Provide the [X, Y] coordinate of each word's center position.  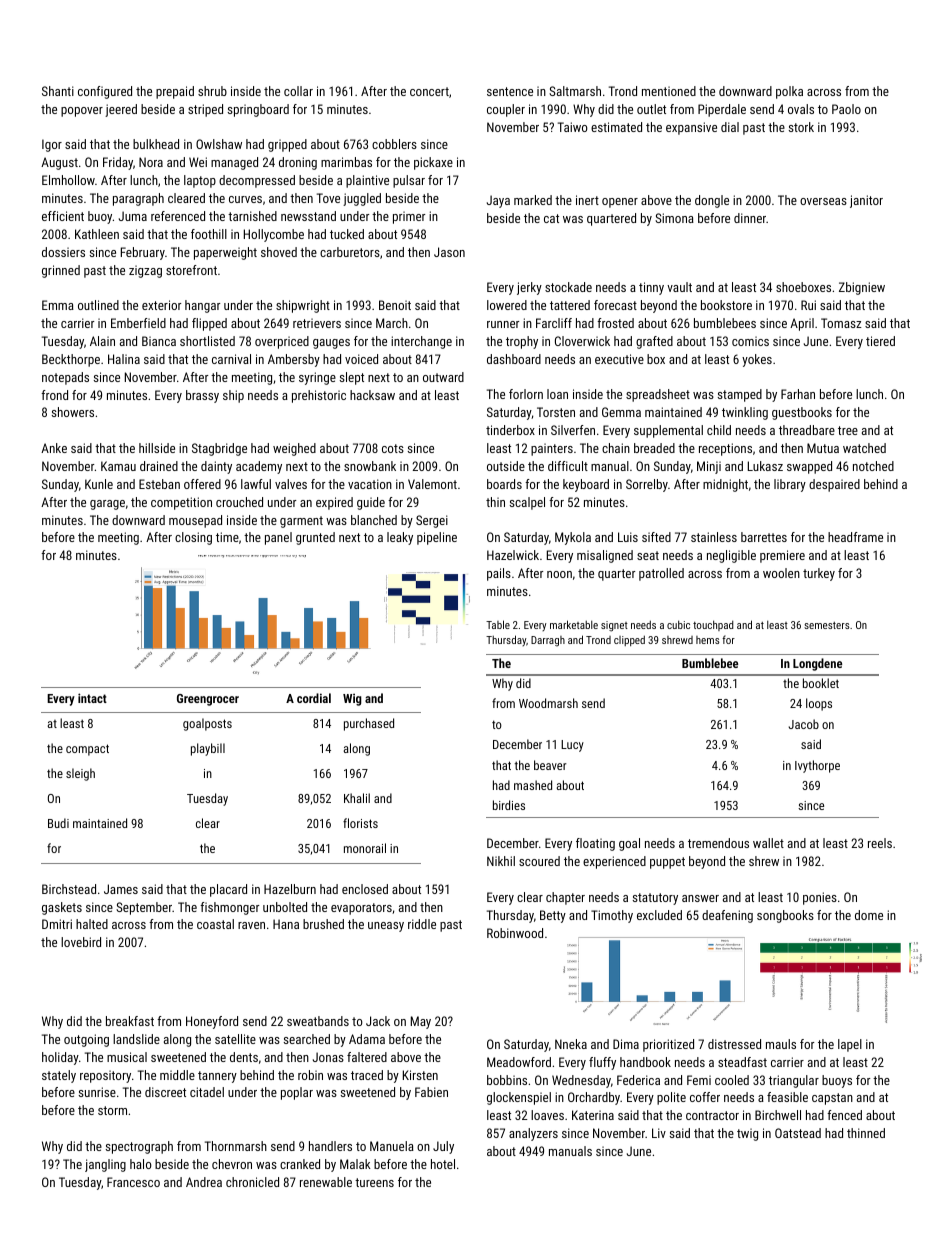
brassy [202, 396]
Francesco [133, 1182]
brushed [323, 924]
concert [429, 91]
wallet [768, 843]
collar [298, 91]
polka [789, 92]
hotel [443, 1164]
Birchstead [69, 889]
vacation [370, 484]
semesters [827, 625]
